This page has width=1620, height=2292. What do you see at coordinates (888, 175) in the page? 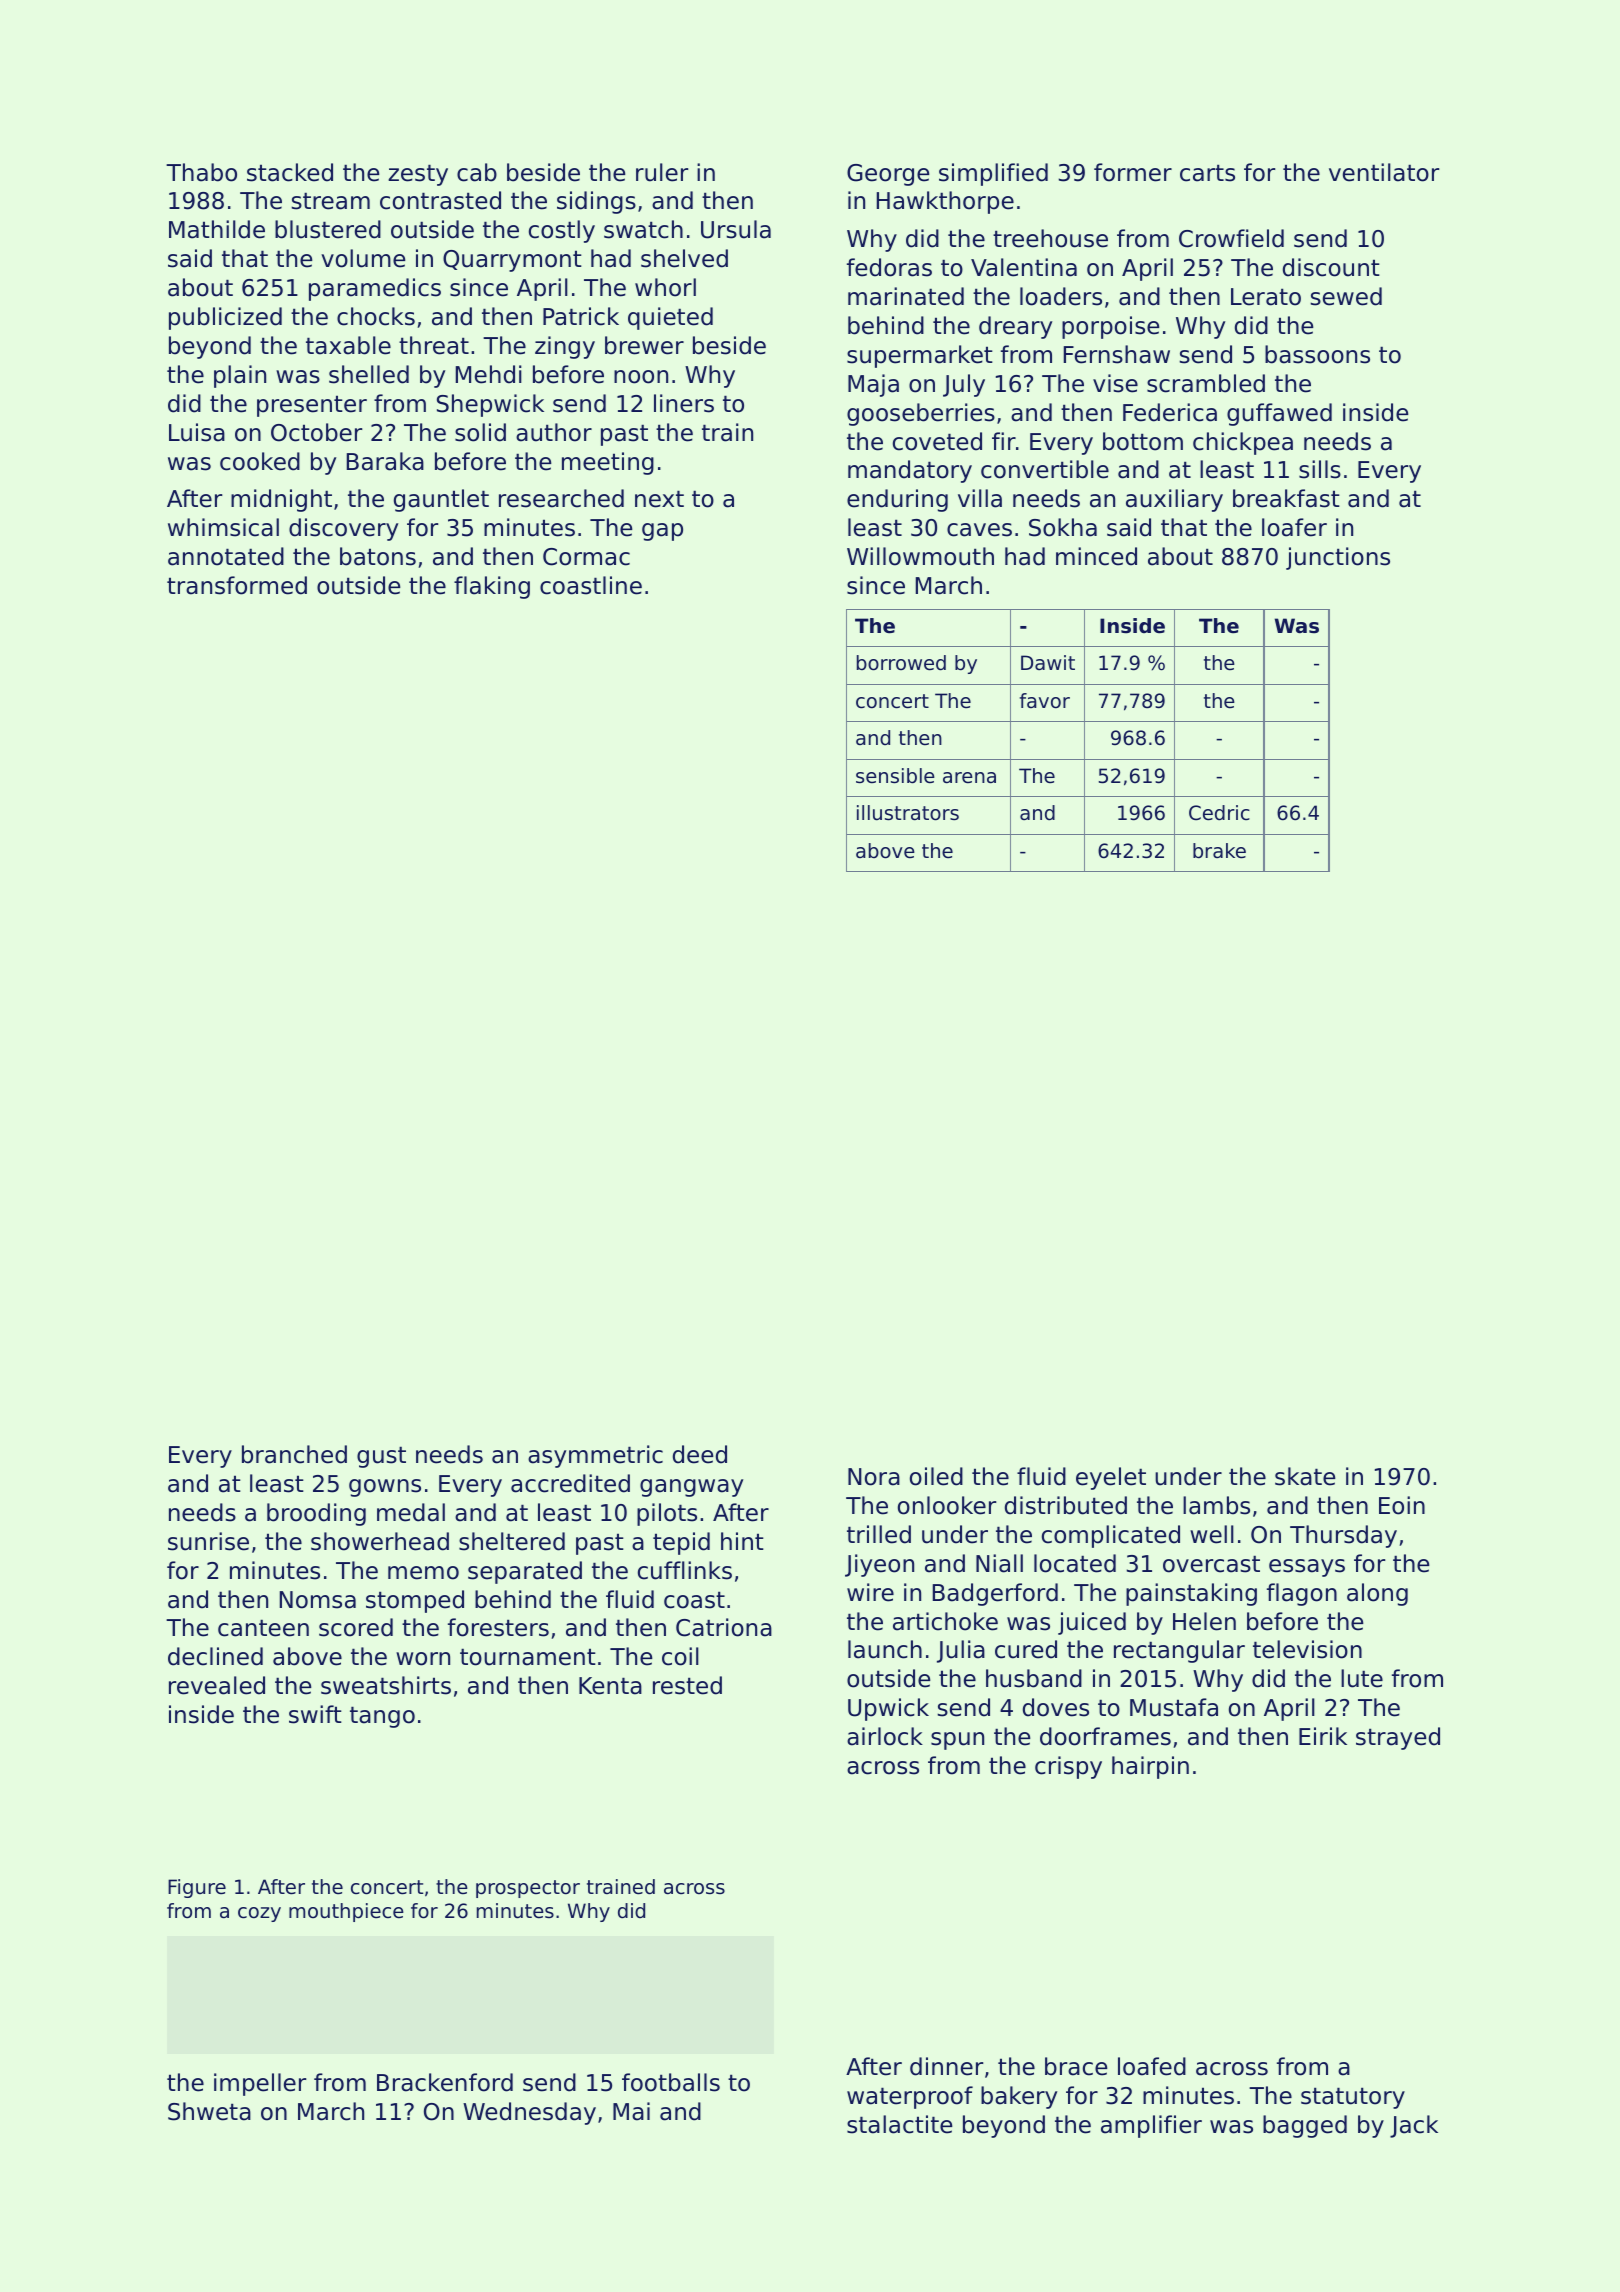
I see `George` at bounding box center [888, 175].
